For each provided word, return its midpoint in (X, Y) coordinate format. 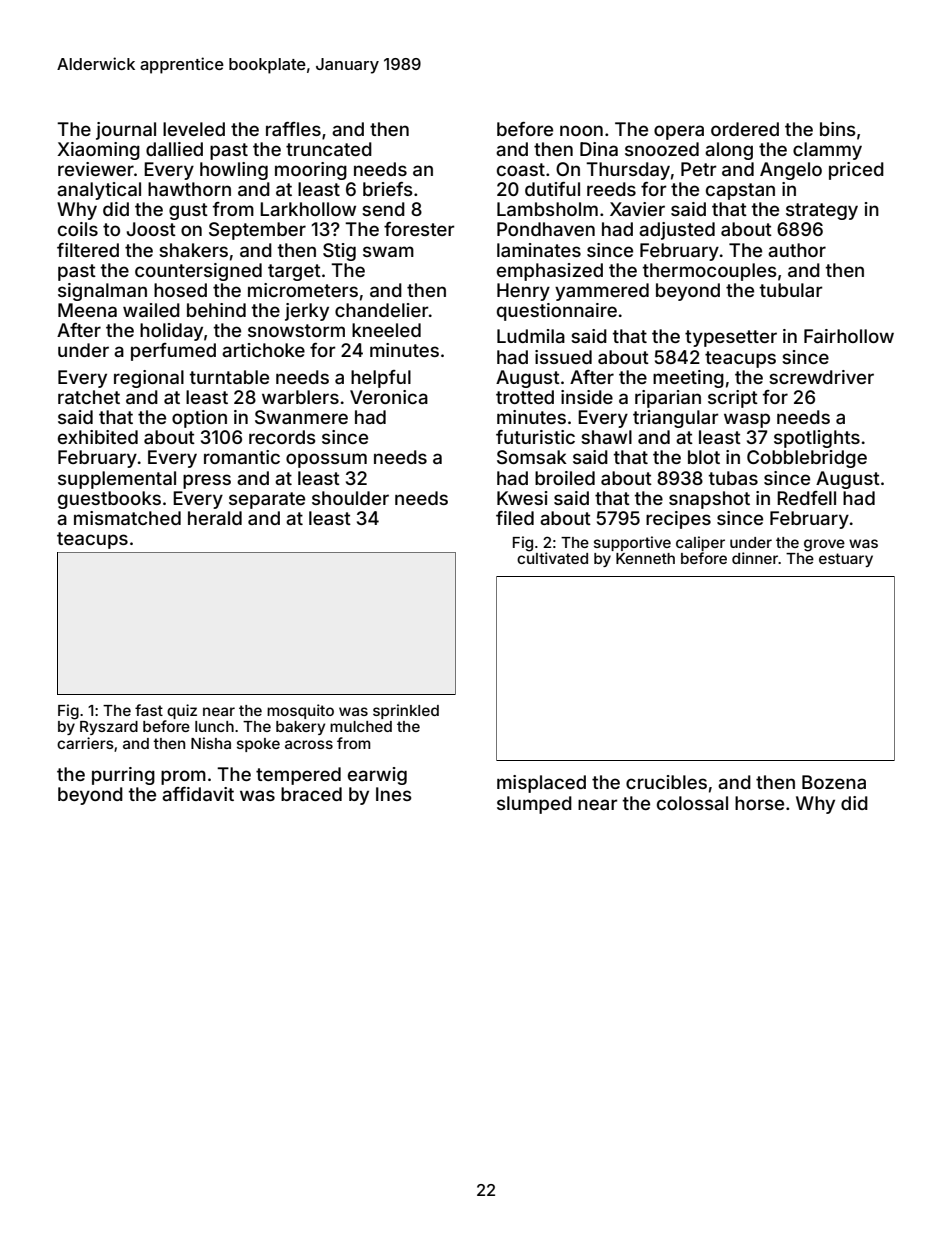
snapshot (709, 500)
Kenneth (645, 558)
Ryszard (109, 728)
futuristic (535, 437)
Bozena (834, 782)
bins (837, 129)
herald (215, 518)
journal (126, 131)
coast (521, 169)
